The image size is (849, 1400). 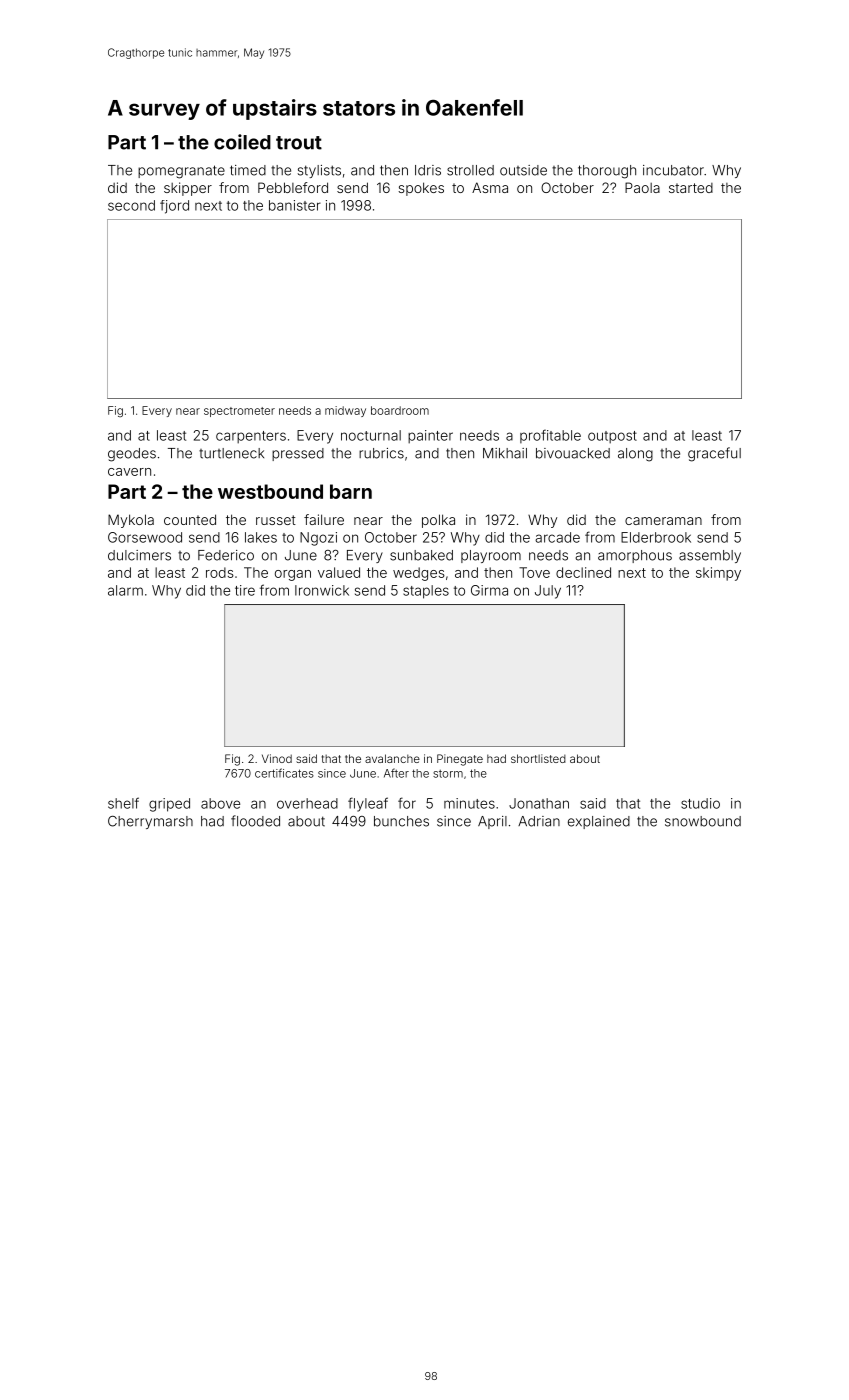 I want to click on incubator, so click(x=673, y=170).
